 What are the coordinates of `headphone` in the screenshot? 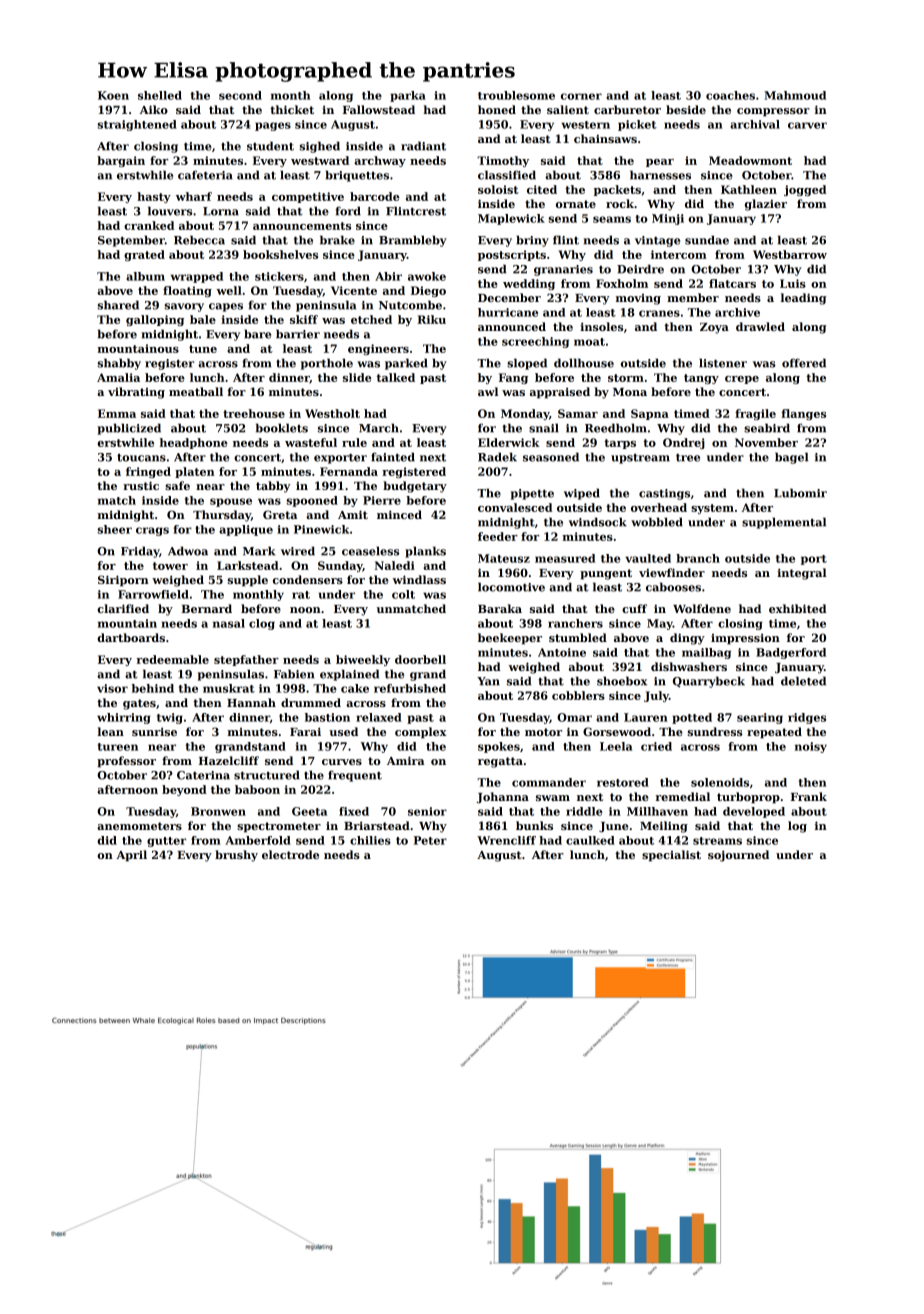 It's located at (194, 443).
